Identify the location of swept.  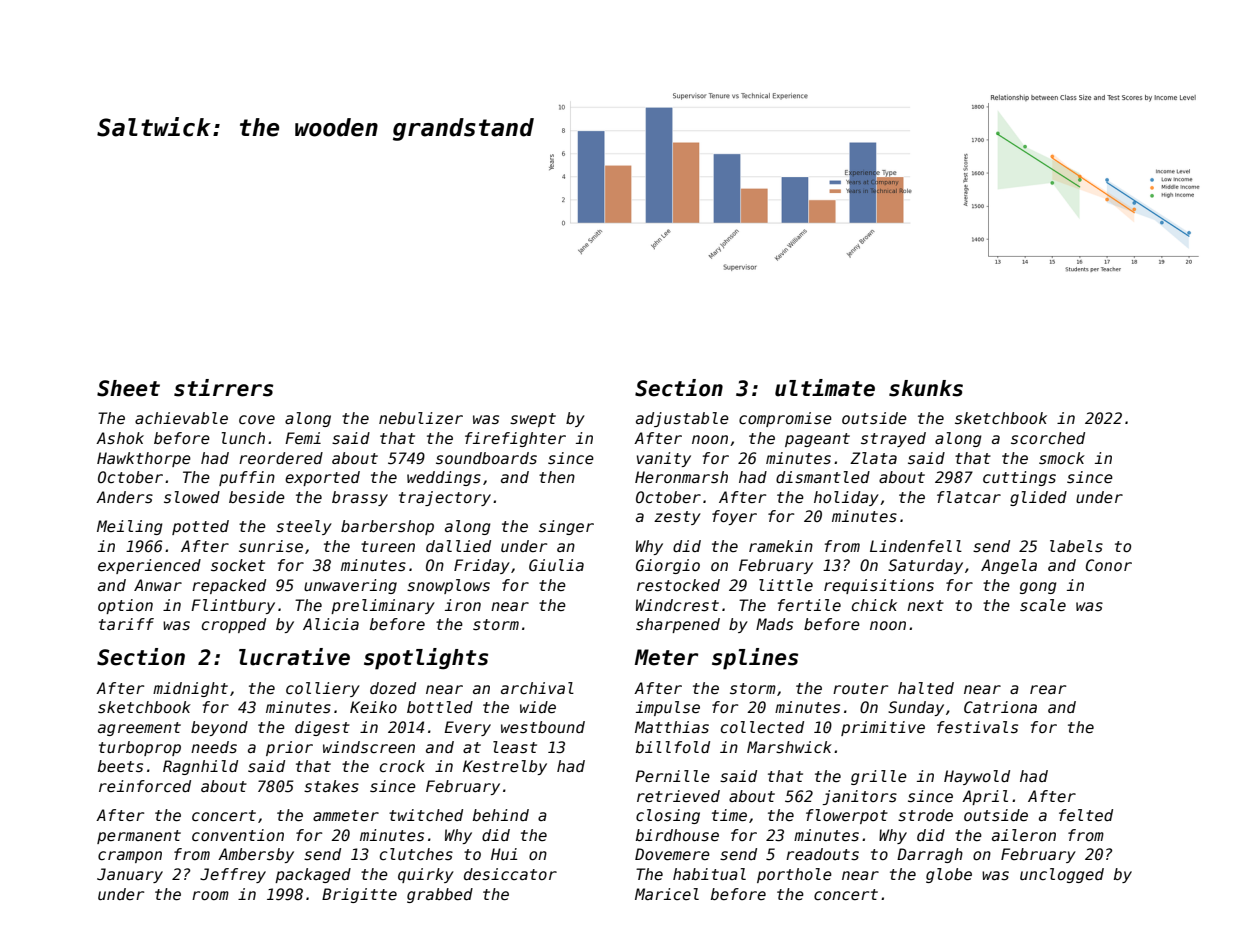
(533, 420).
